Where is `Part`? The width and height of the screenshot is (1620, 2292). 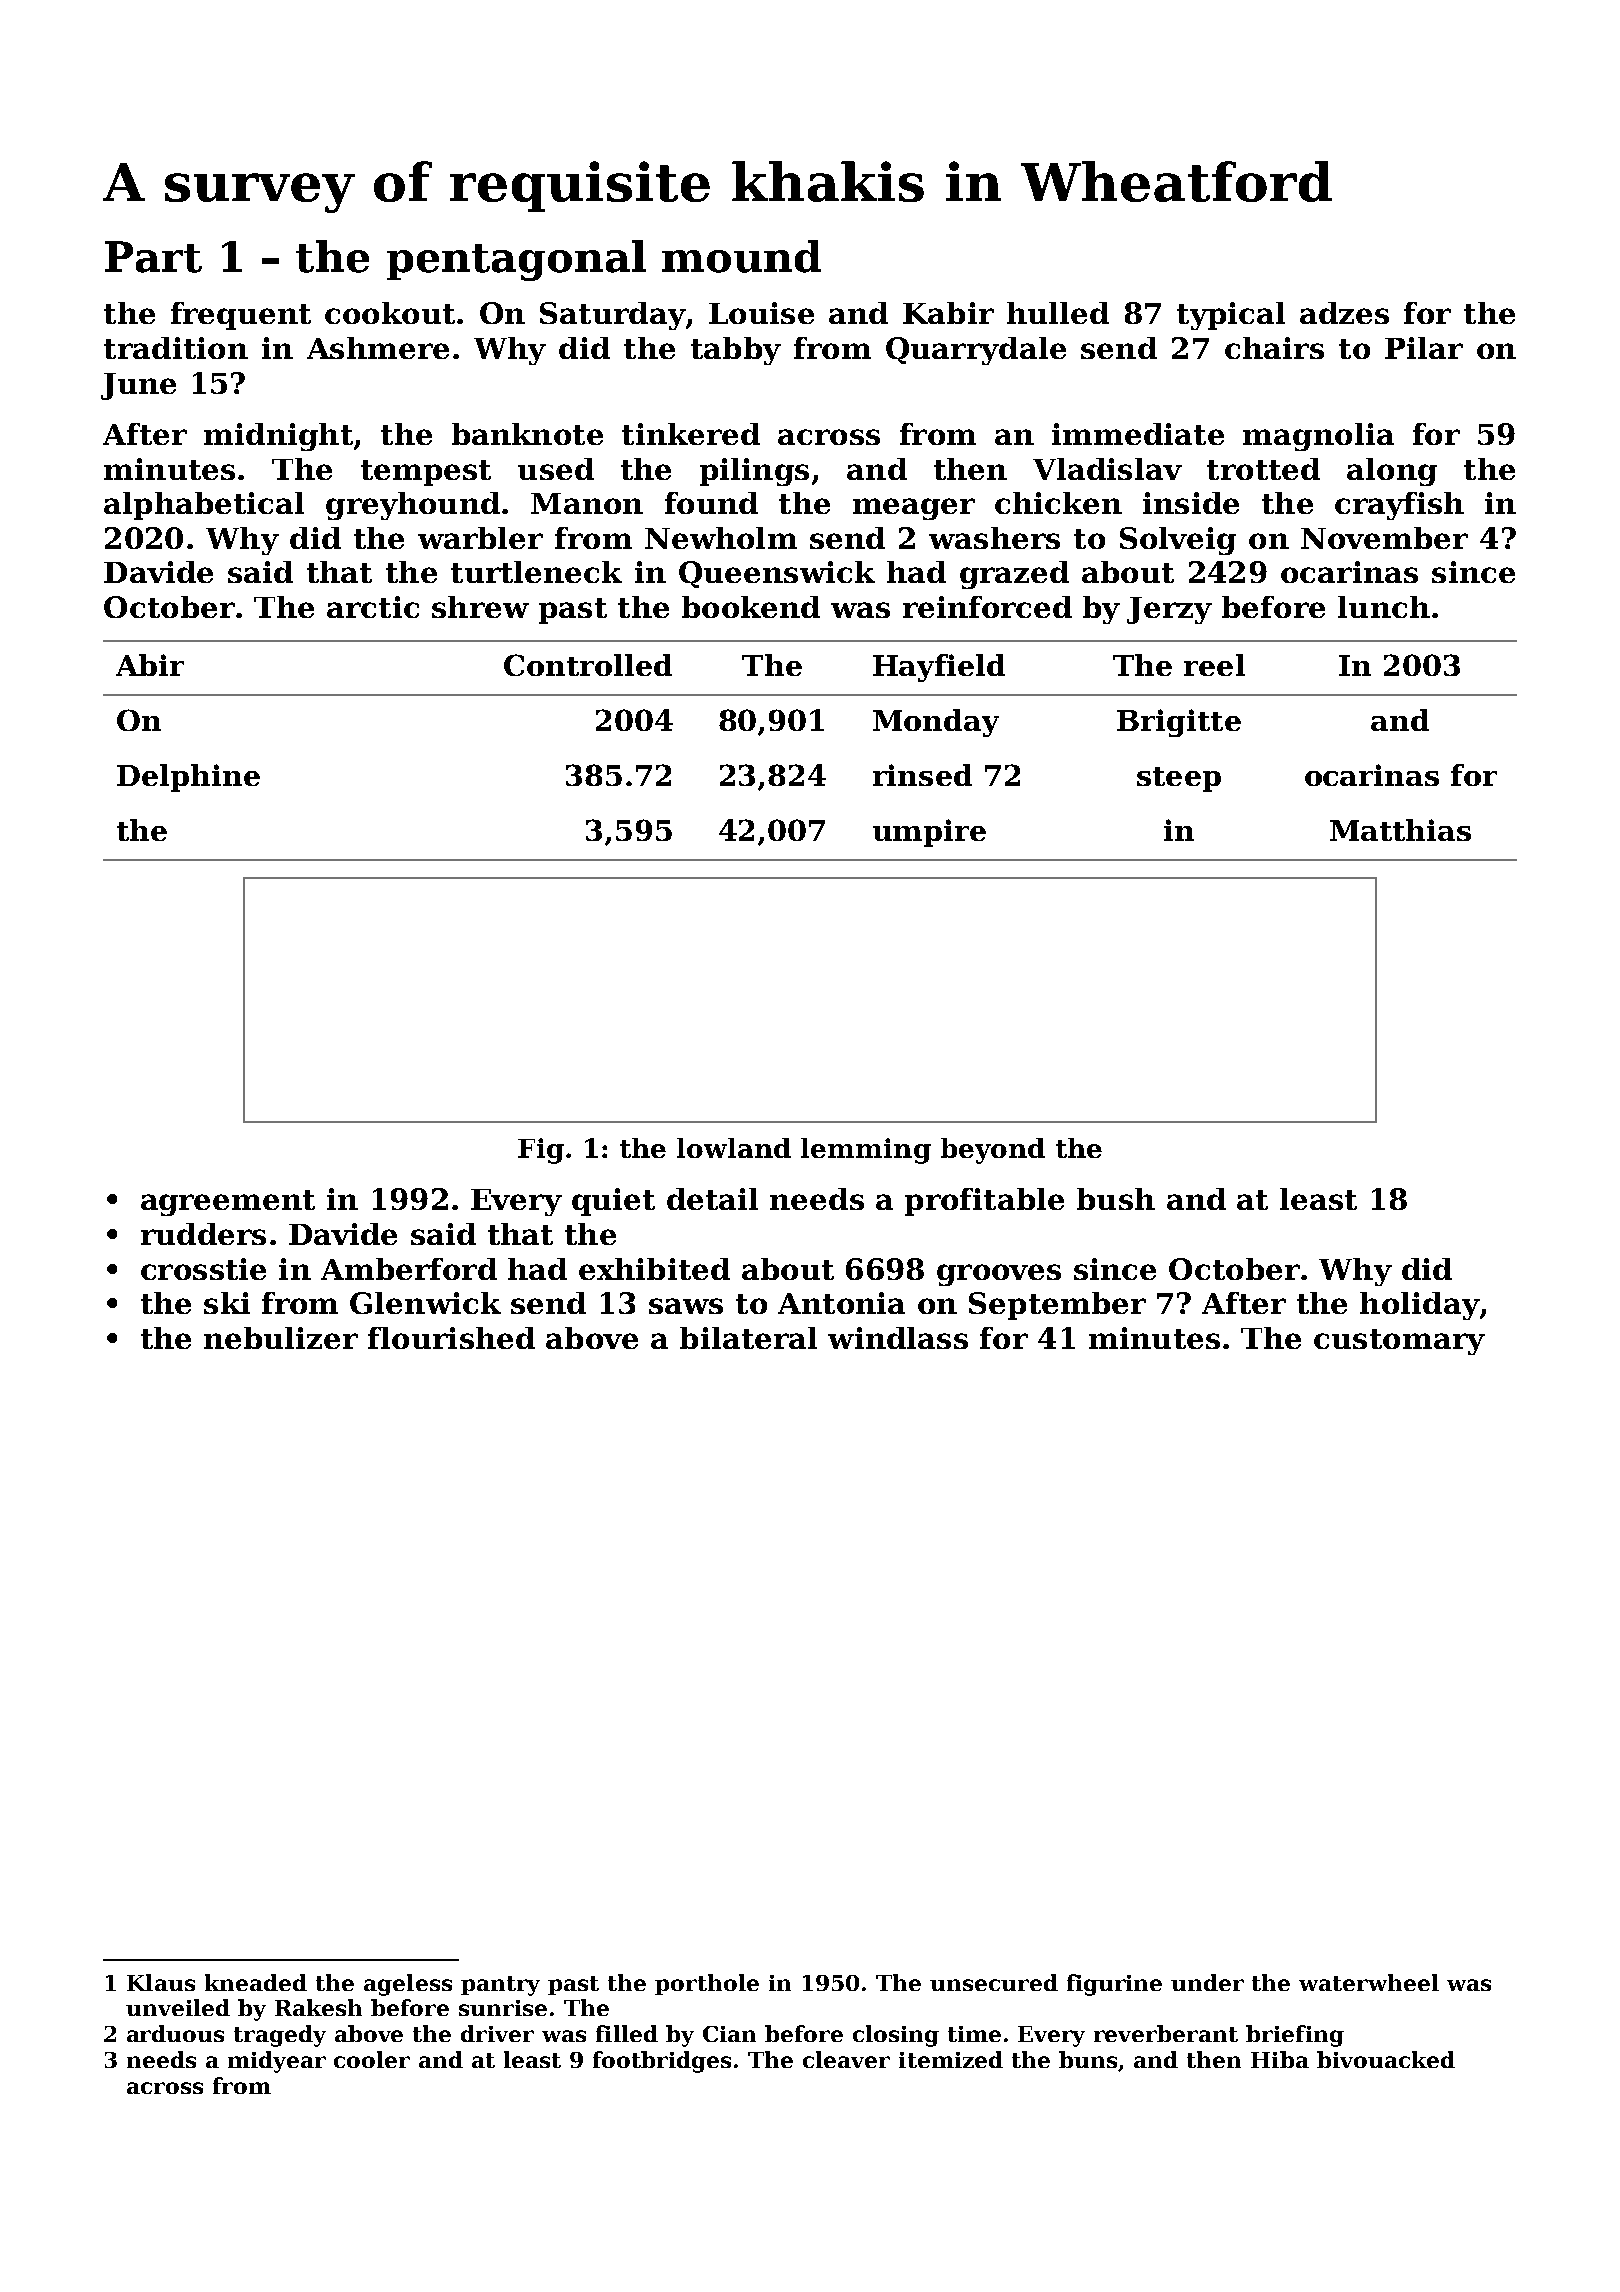
Part is located at coordinates (153, 257).
